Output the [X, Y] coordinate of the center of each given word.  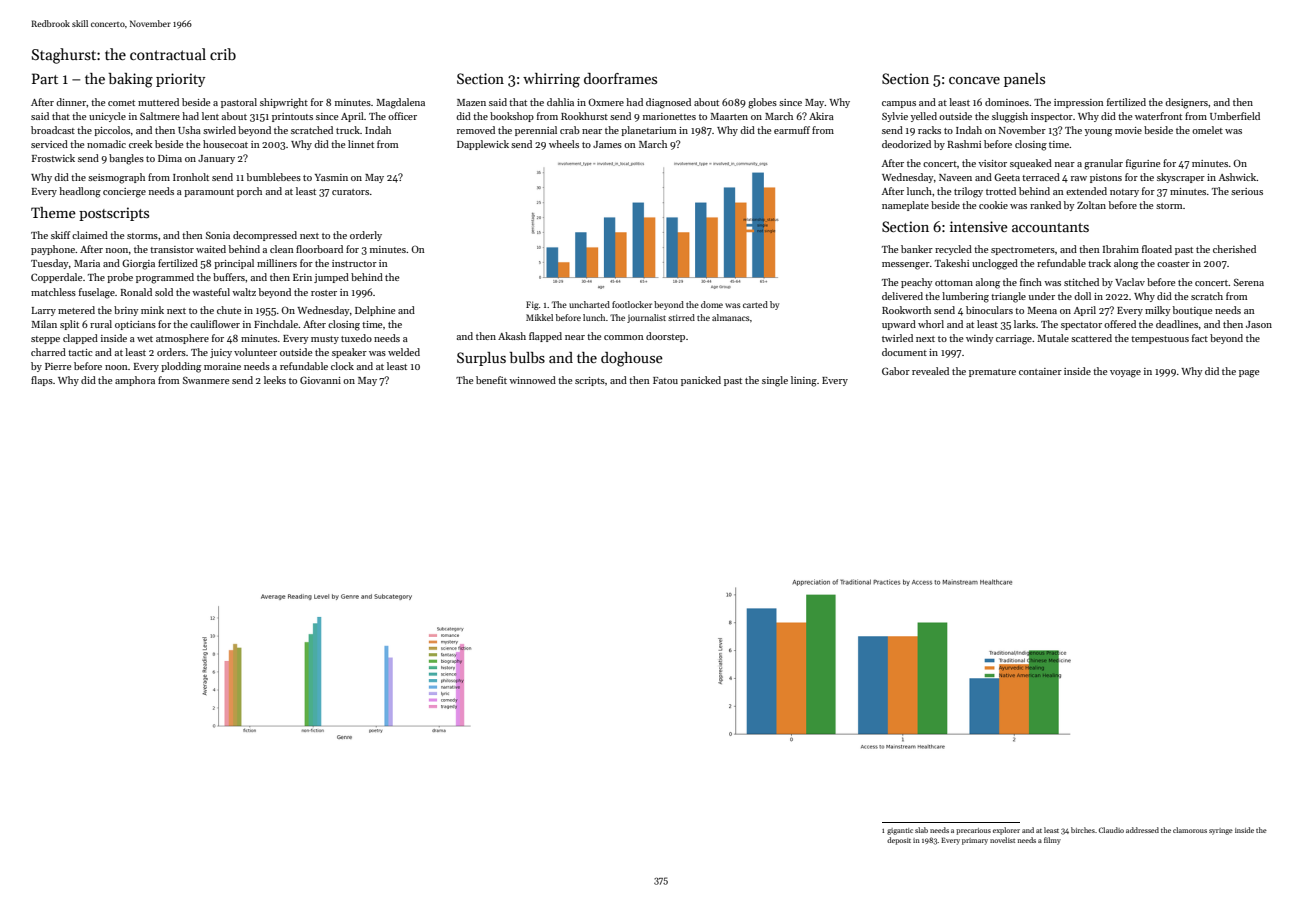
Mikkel [539, 317]
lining [804, 381]
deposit [899, 841]
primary [975, 841]
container [1040, 371]
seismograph [116, 178]
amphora [135, 381]
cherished [1234, 249]
